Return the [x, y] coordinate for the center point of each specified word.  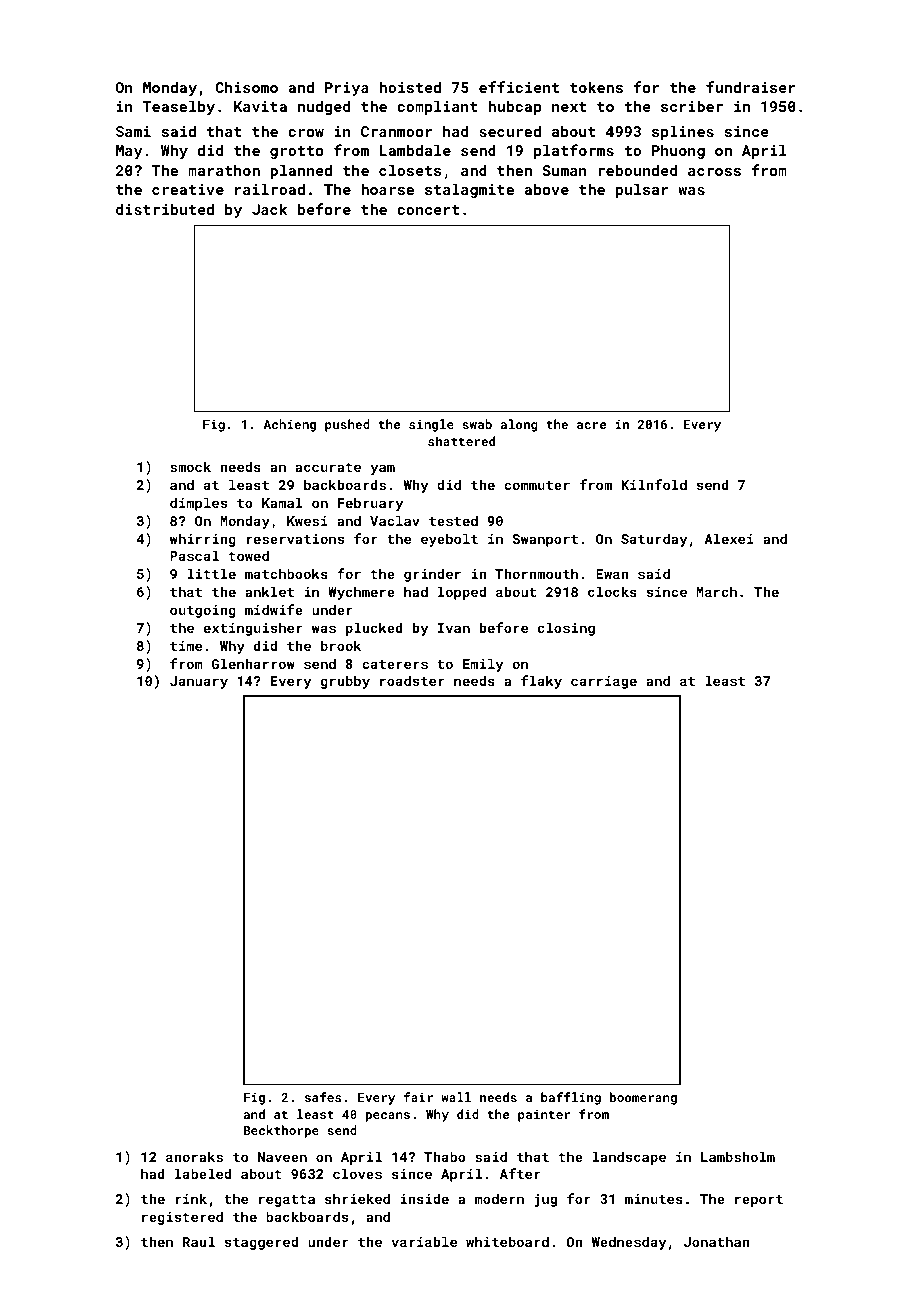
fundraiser [751, 87]
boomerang [643, 1098]
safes [323, 1097]
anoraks [194, 1156]
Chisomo [247, 87]
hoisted [410, 87]
